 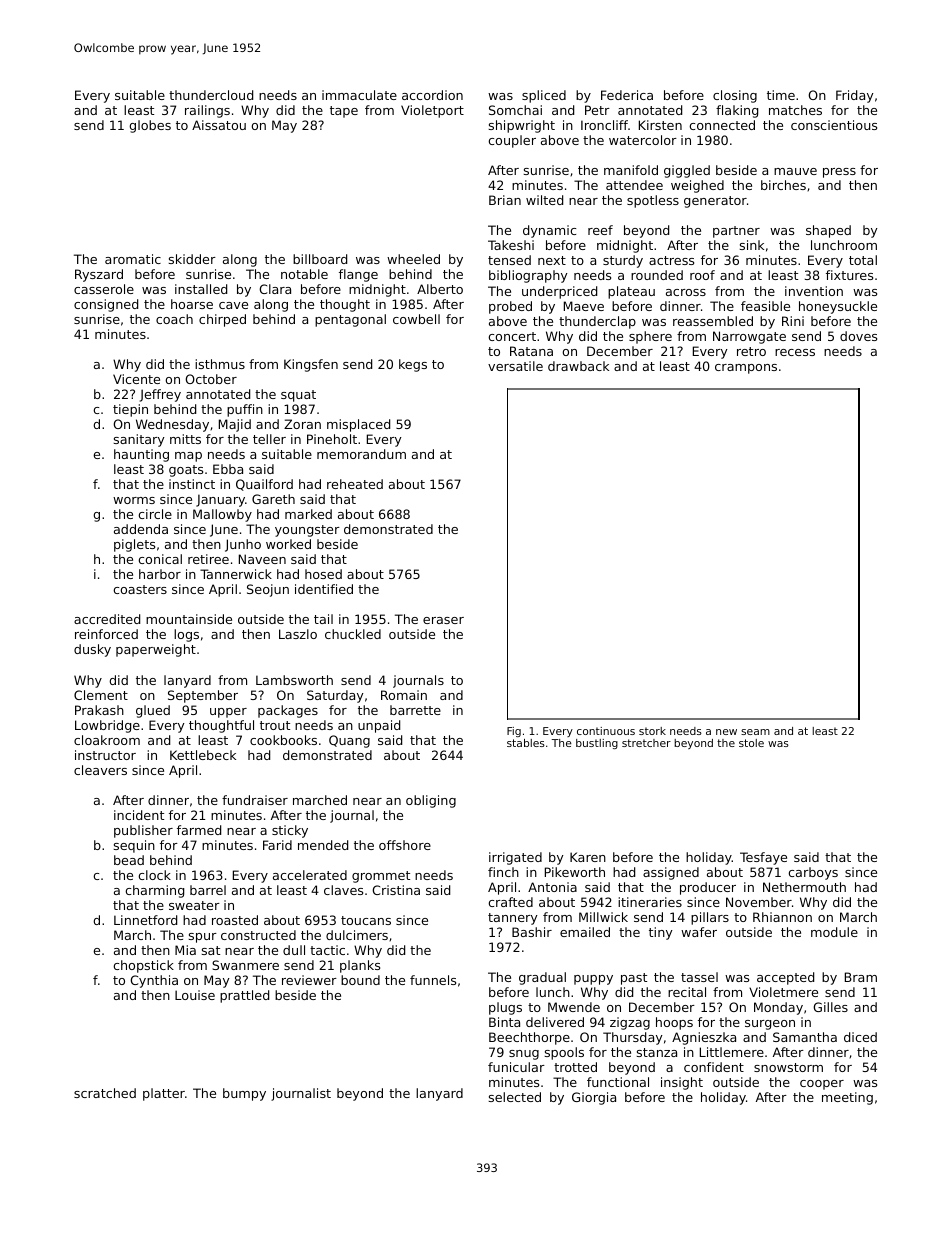 I want to click on past, so click(x=634, y=979).
